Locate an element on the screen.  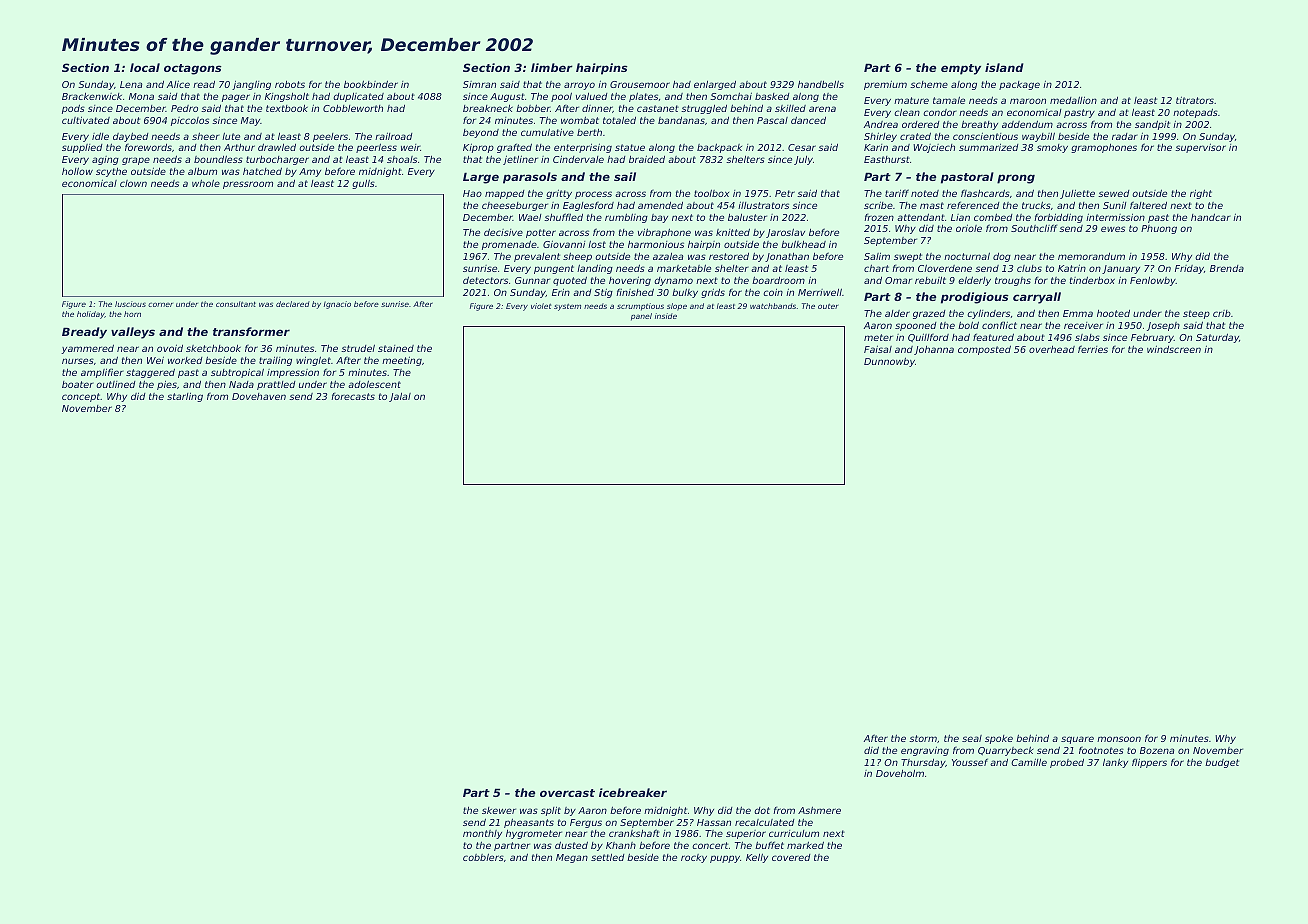
forecasts is located at coordinates (353, 396).
